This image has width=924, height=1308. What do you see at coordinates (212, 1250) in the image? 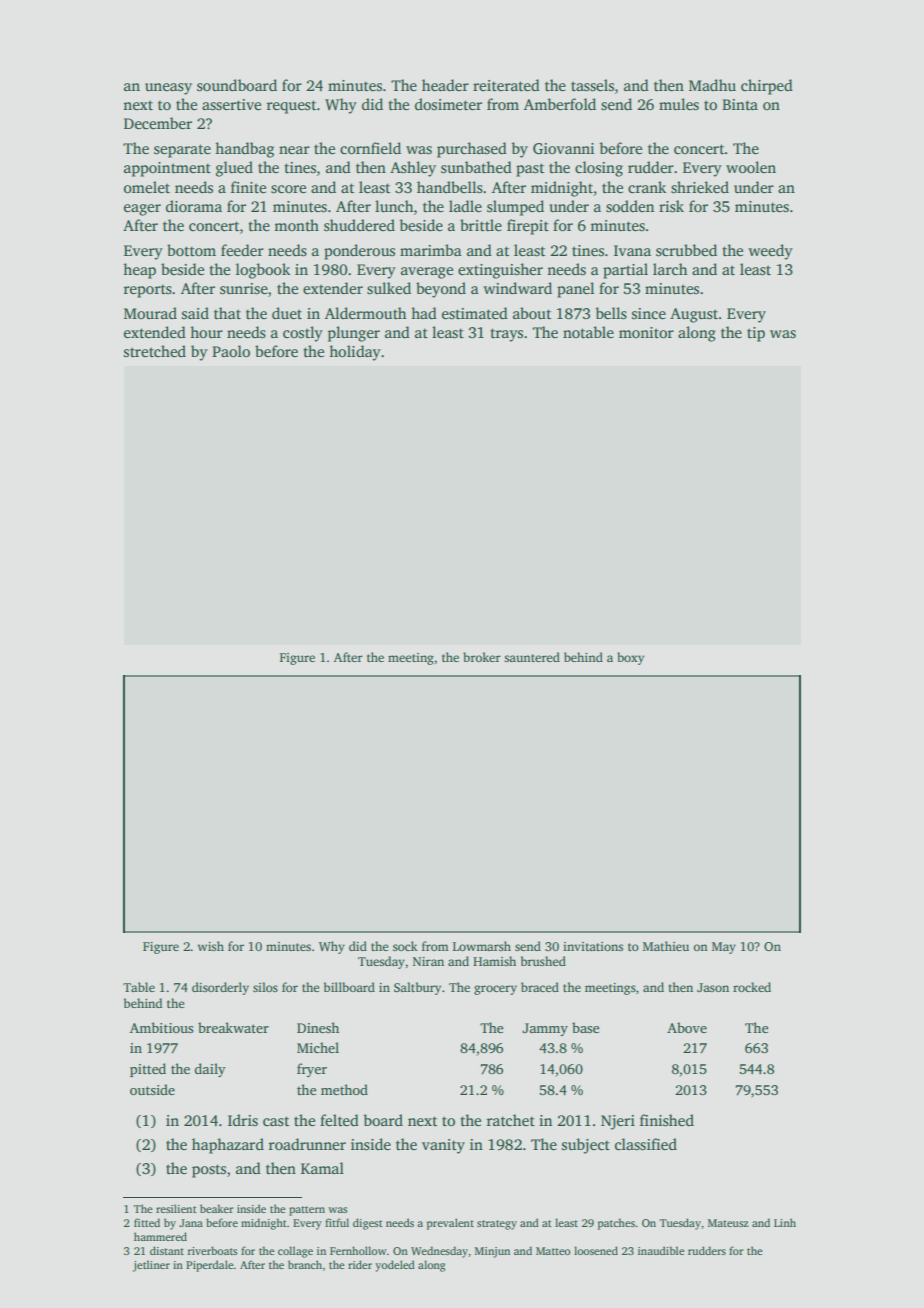
I see `riverboats` at bounding box center [212, 1250].
